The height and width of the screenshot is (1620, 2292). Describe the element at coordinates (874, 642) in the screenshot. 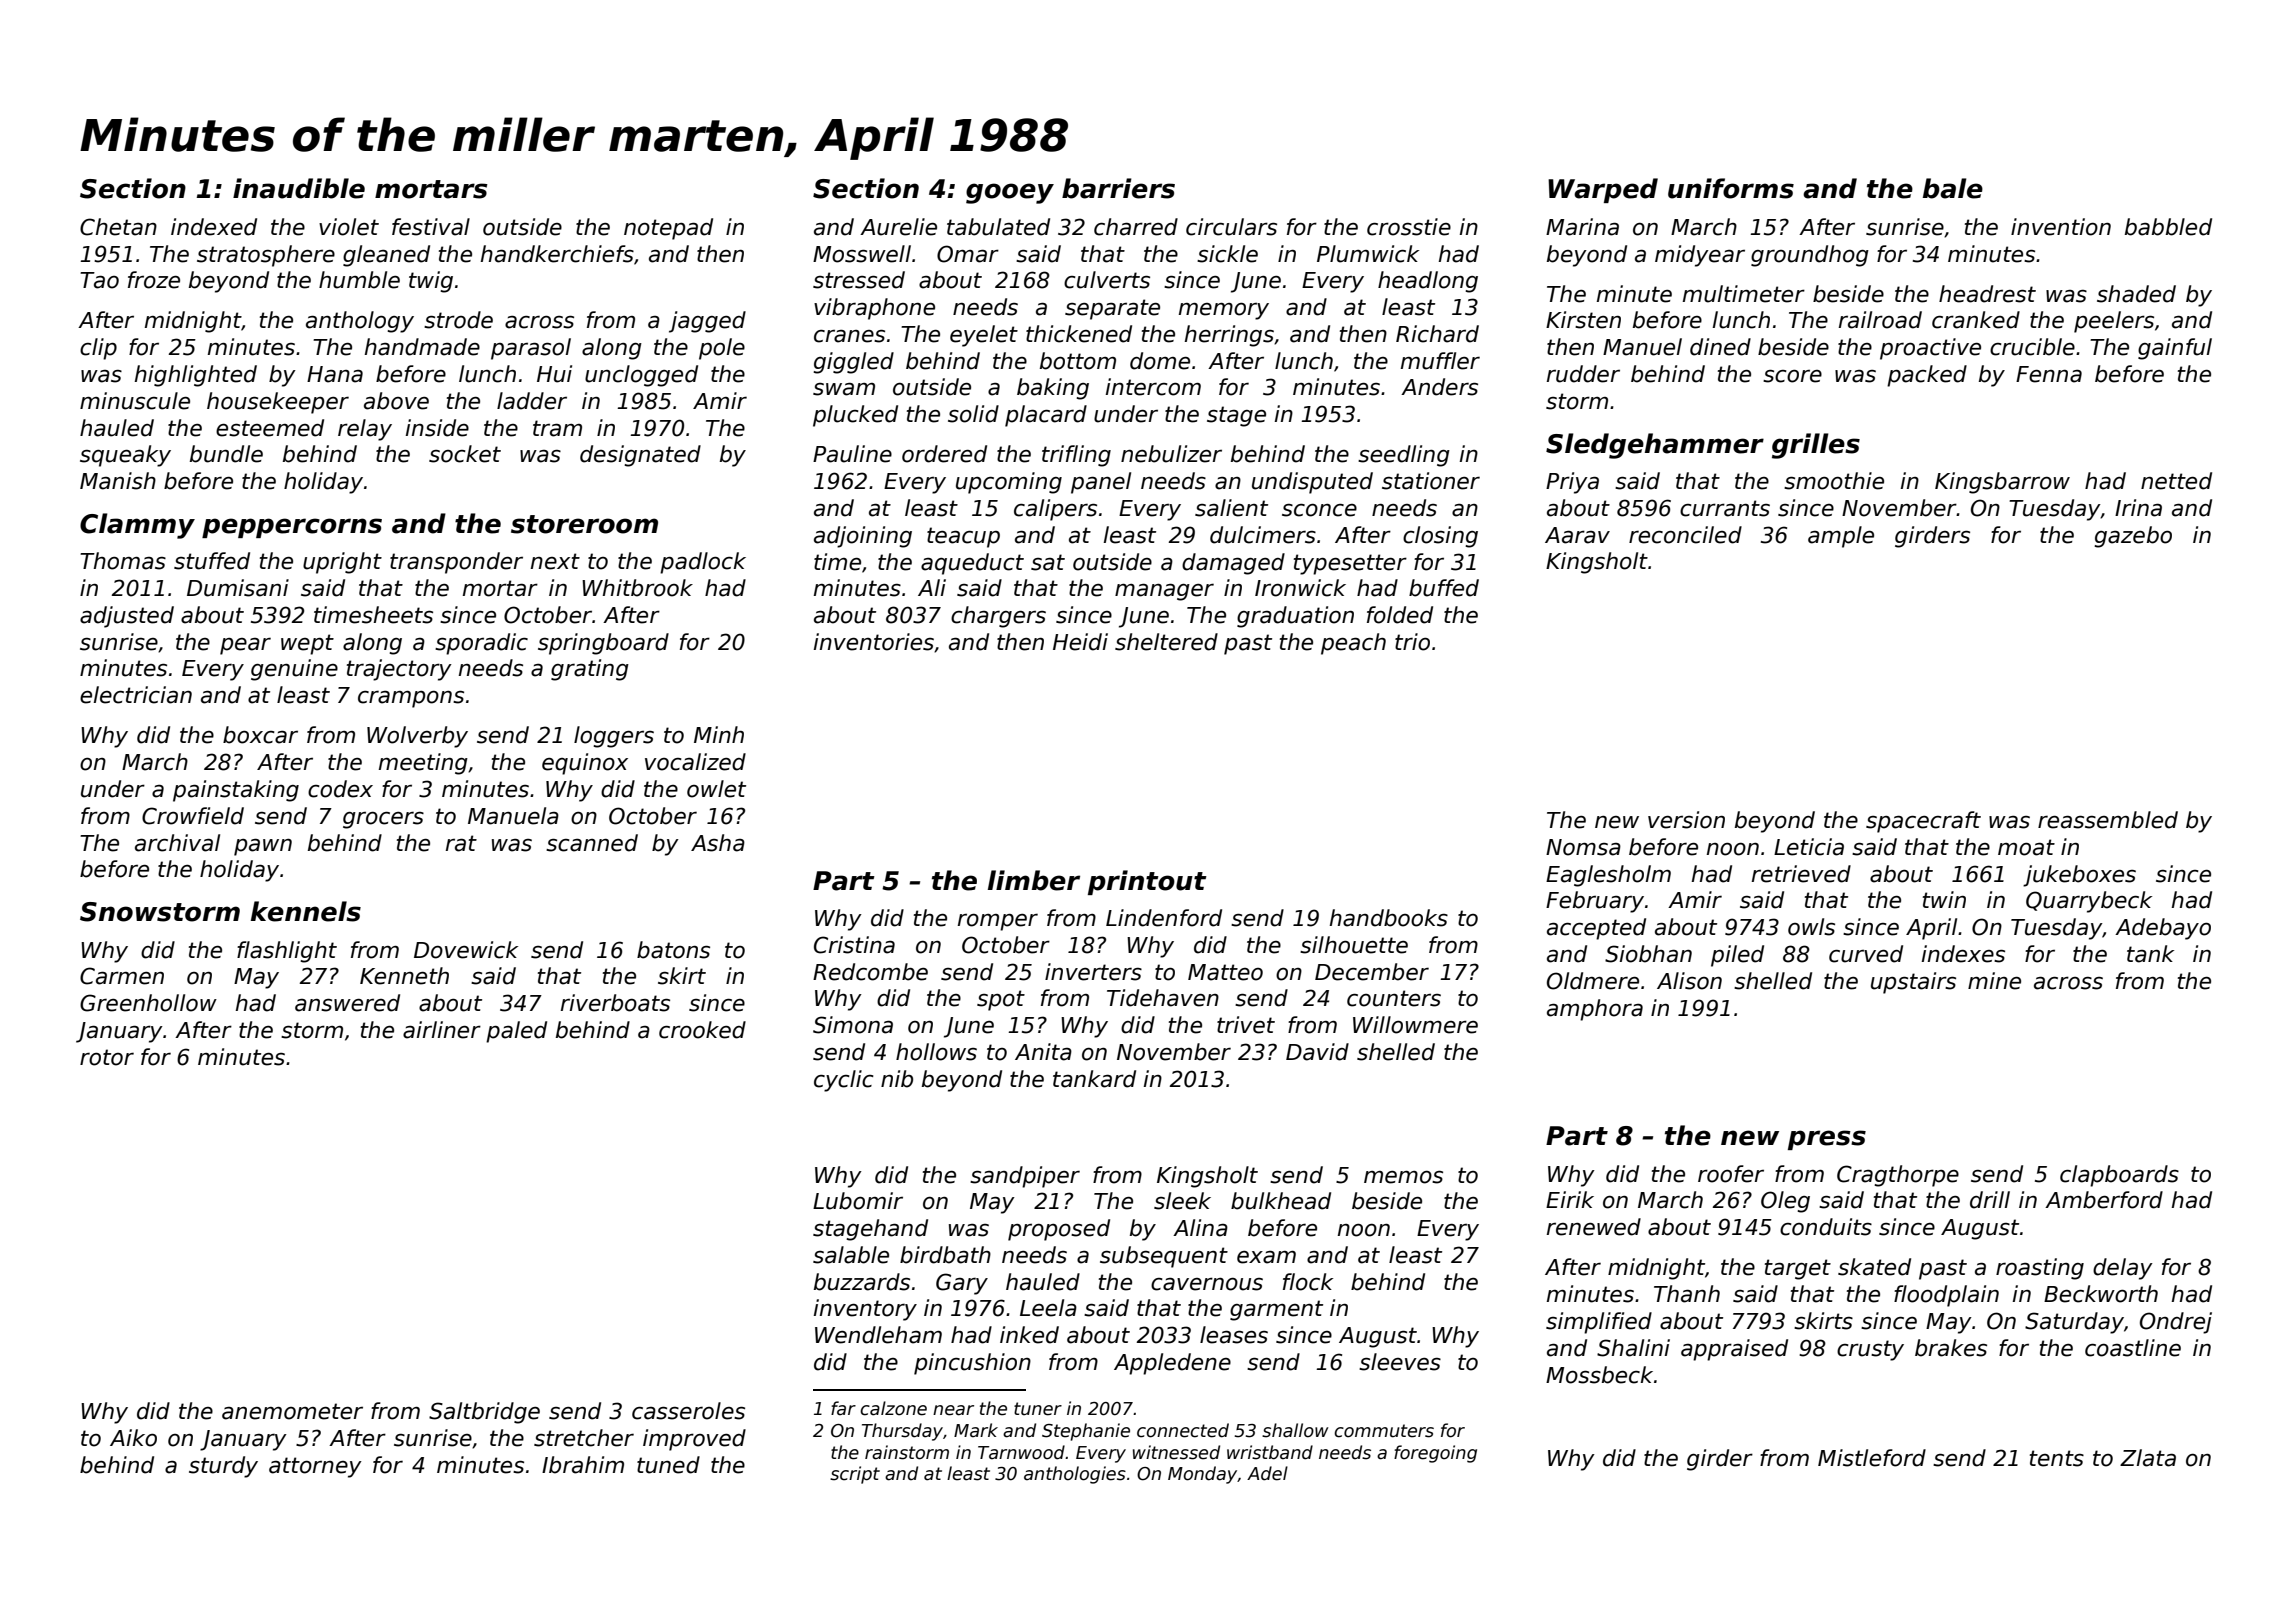

I see `inventories` at that location.
